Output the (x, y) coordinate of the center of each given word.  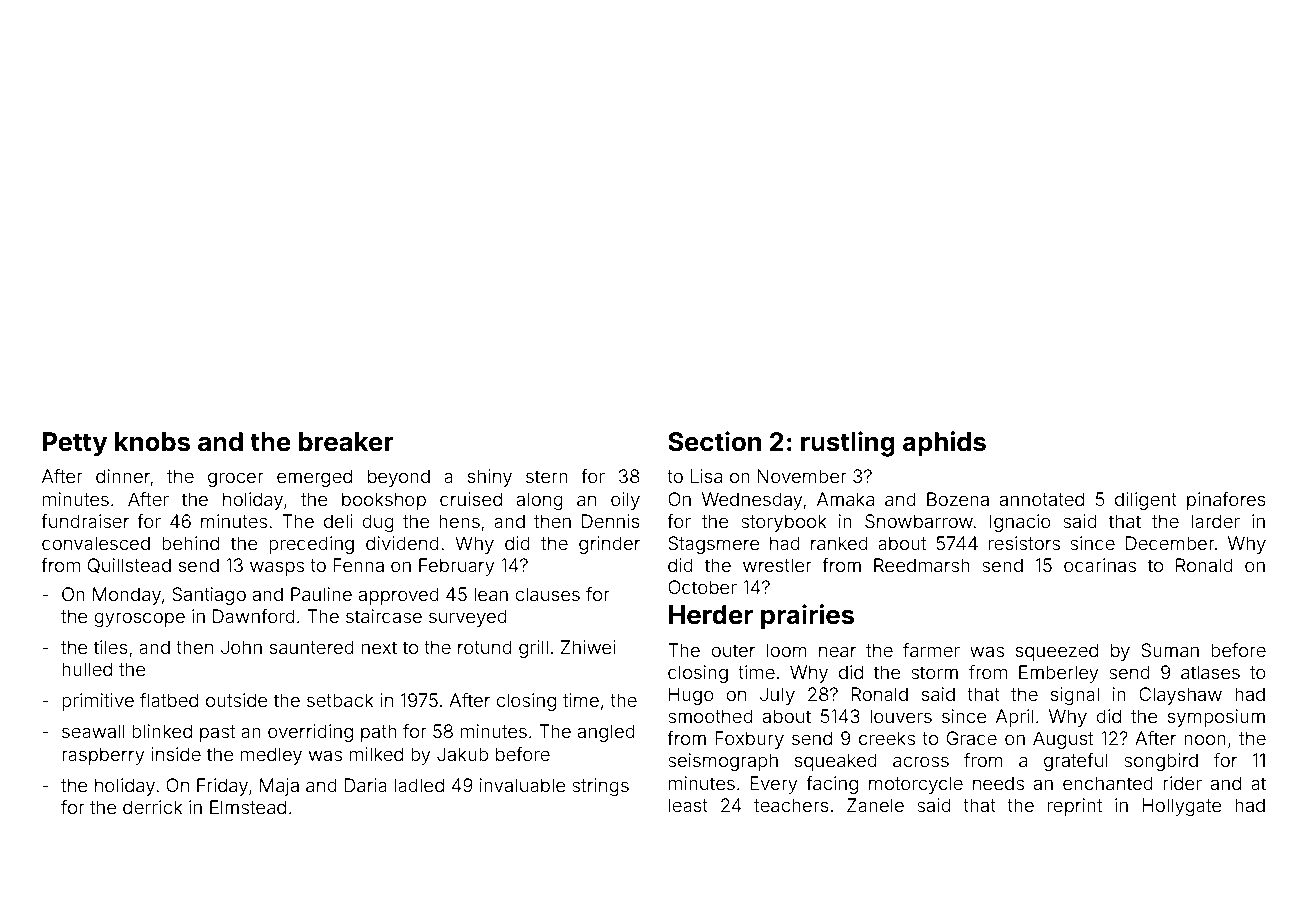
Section (714, 441)
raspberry (103, 756)
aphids (944, 444)
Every (773, 785)
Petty (75, 444)
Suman (1170, 650)
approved (399, 596)
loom (787, 650)
